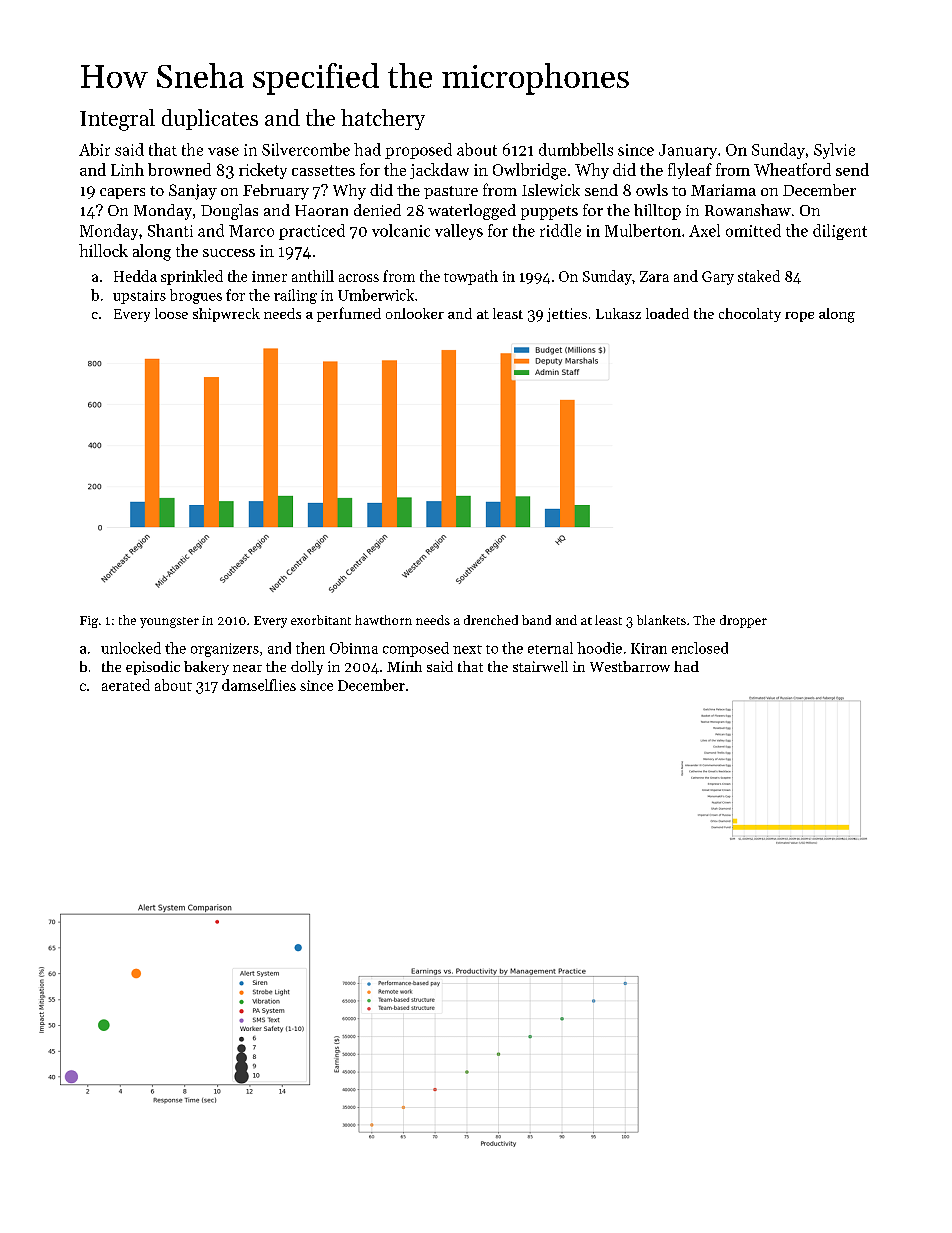 The image size is (952, 1233). Describe the element at coordinates (743, 621) in the image. I see `dropper` at that location.
